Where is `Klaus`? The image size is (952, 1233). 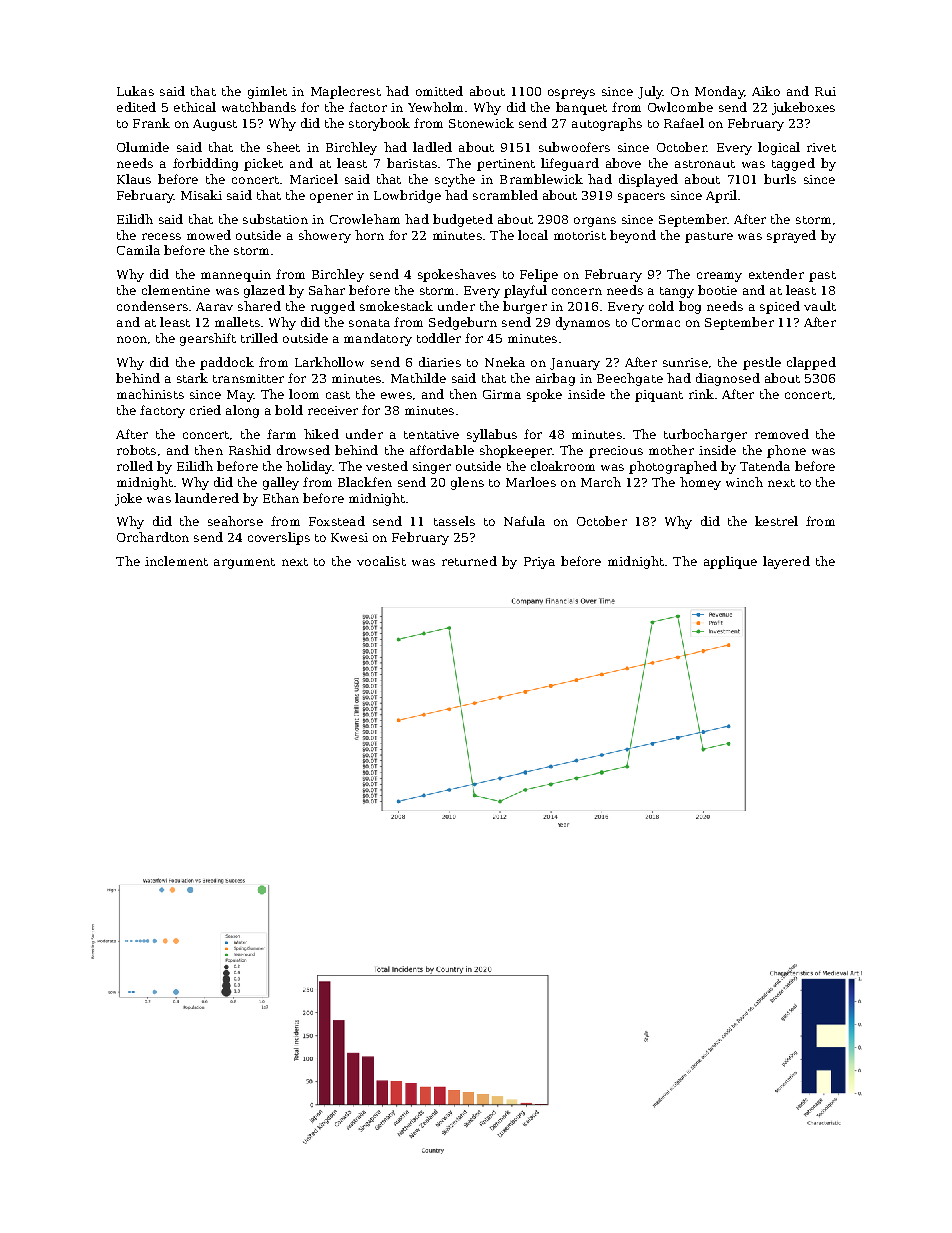
Klaus is located at coordinates (134, 179).
